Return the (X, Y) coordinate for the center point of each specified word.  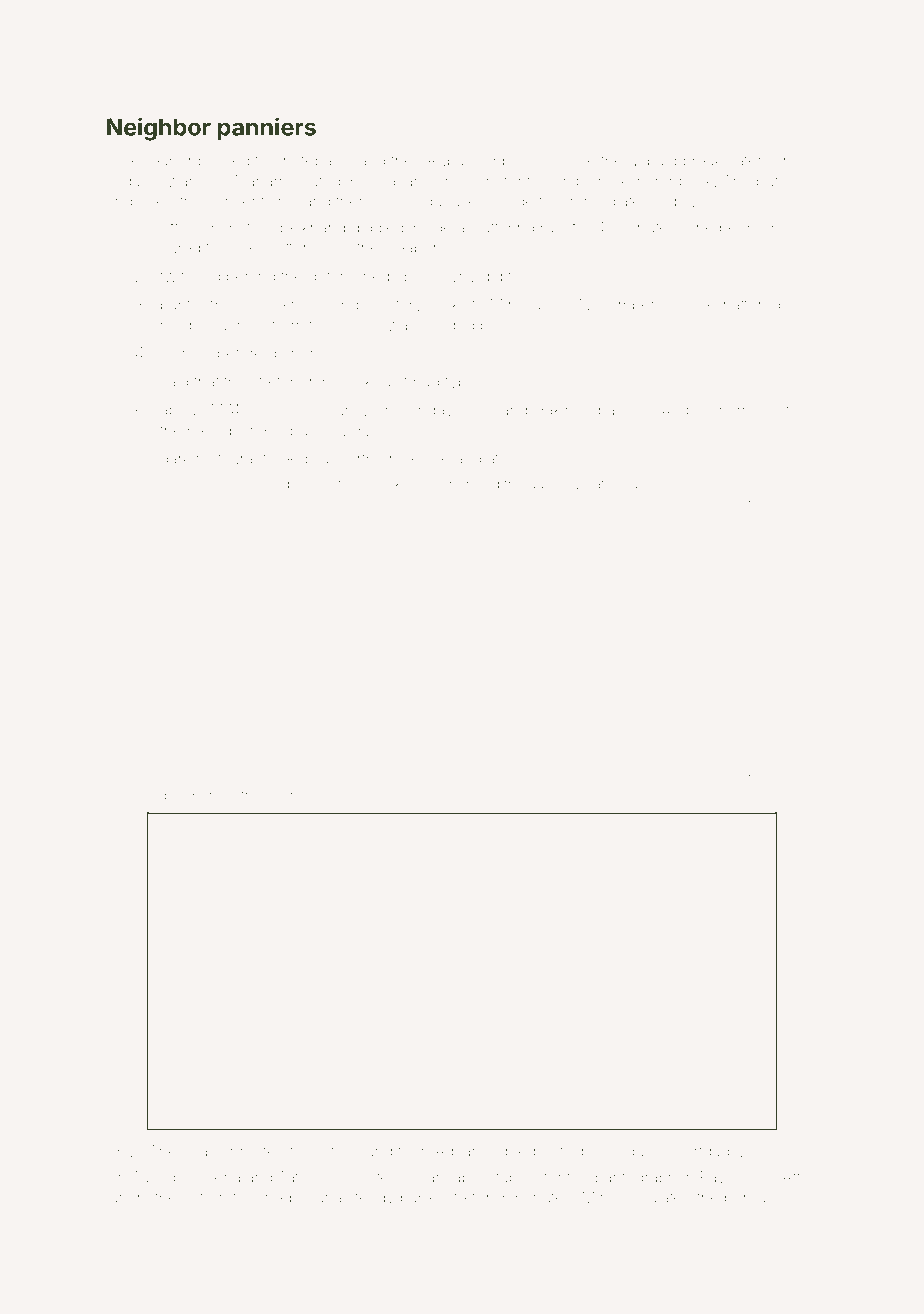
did (492, 276)
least (328, 484)
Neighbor (159, 129)
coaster (208, 1152)
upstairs (704, 410)
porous (749, 1200)
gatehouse (619, 485)
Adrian (457, 1151)
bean (281, 795)
